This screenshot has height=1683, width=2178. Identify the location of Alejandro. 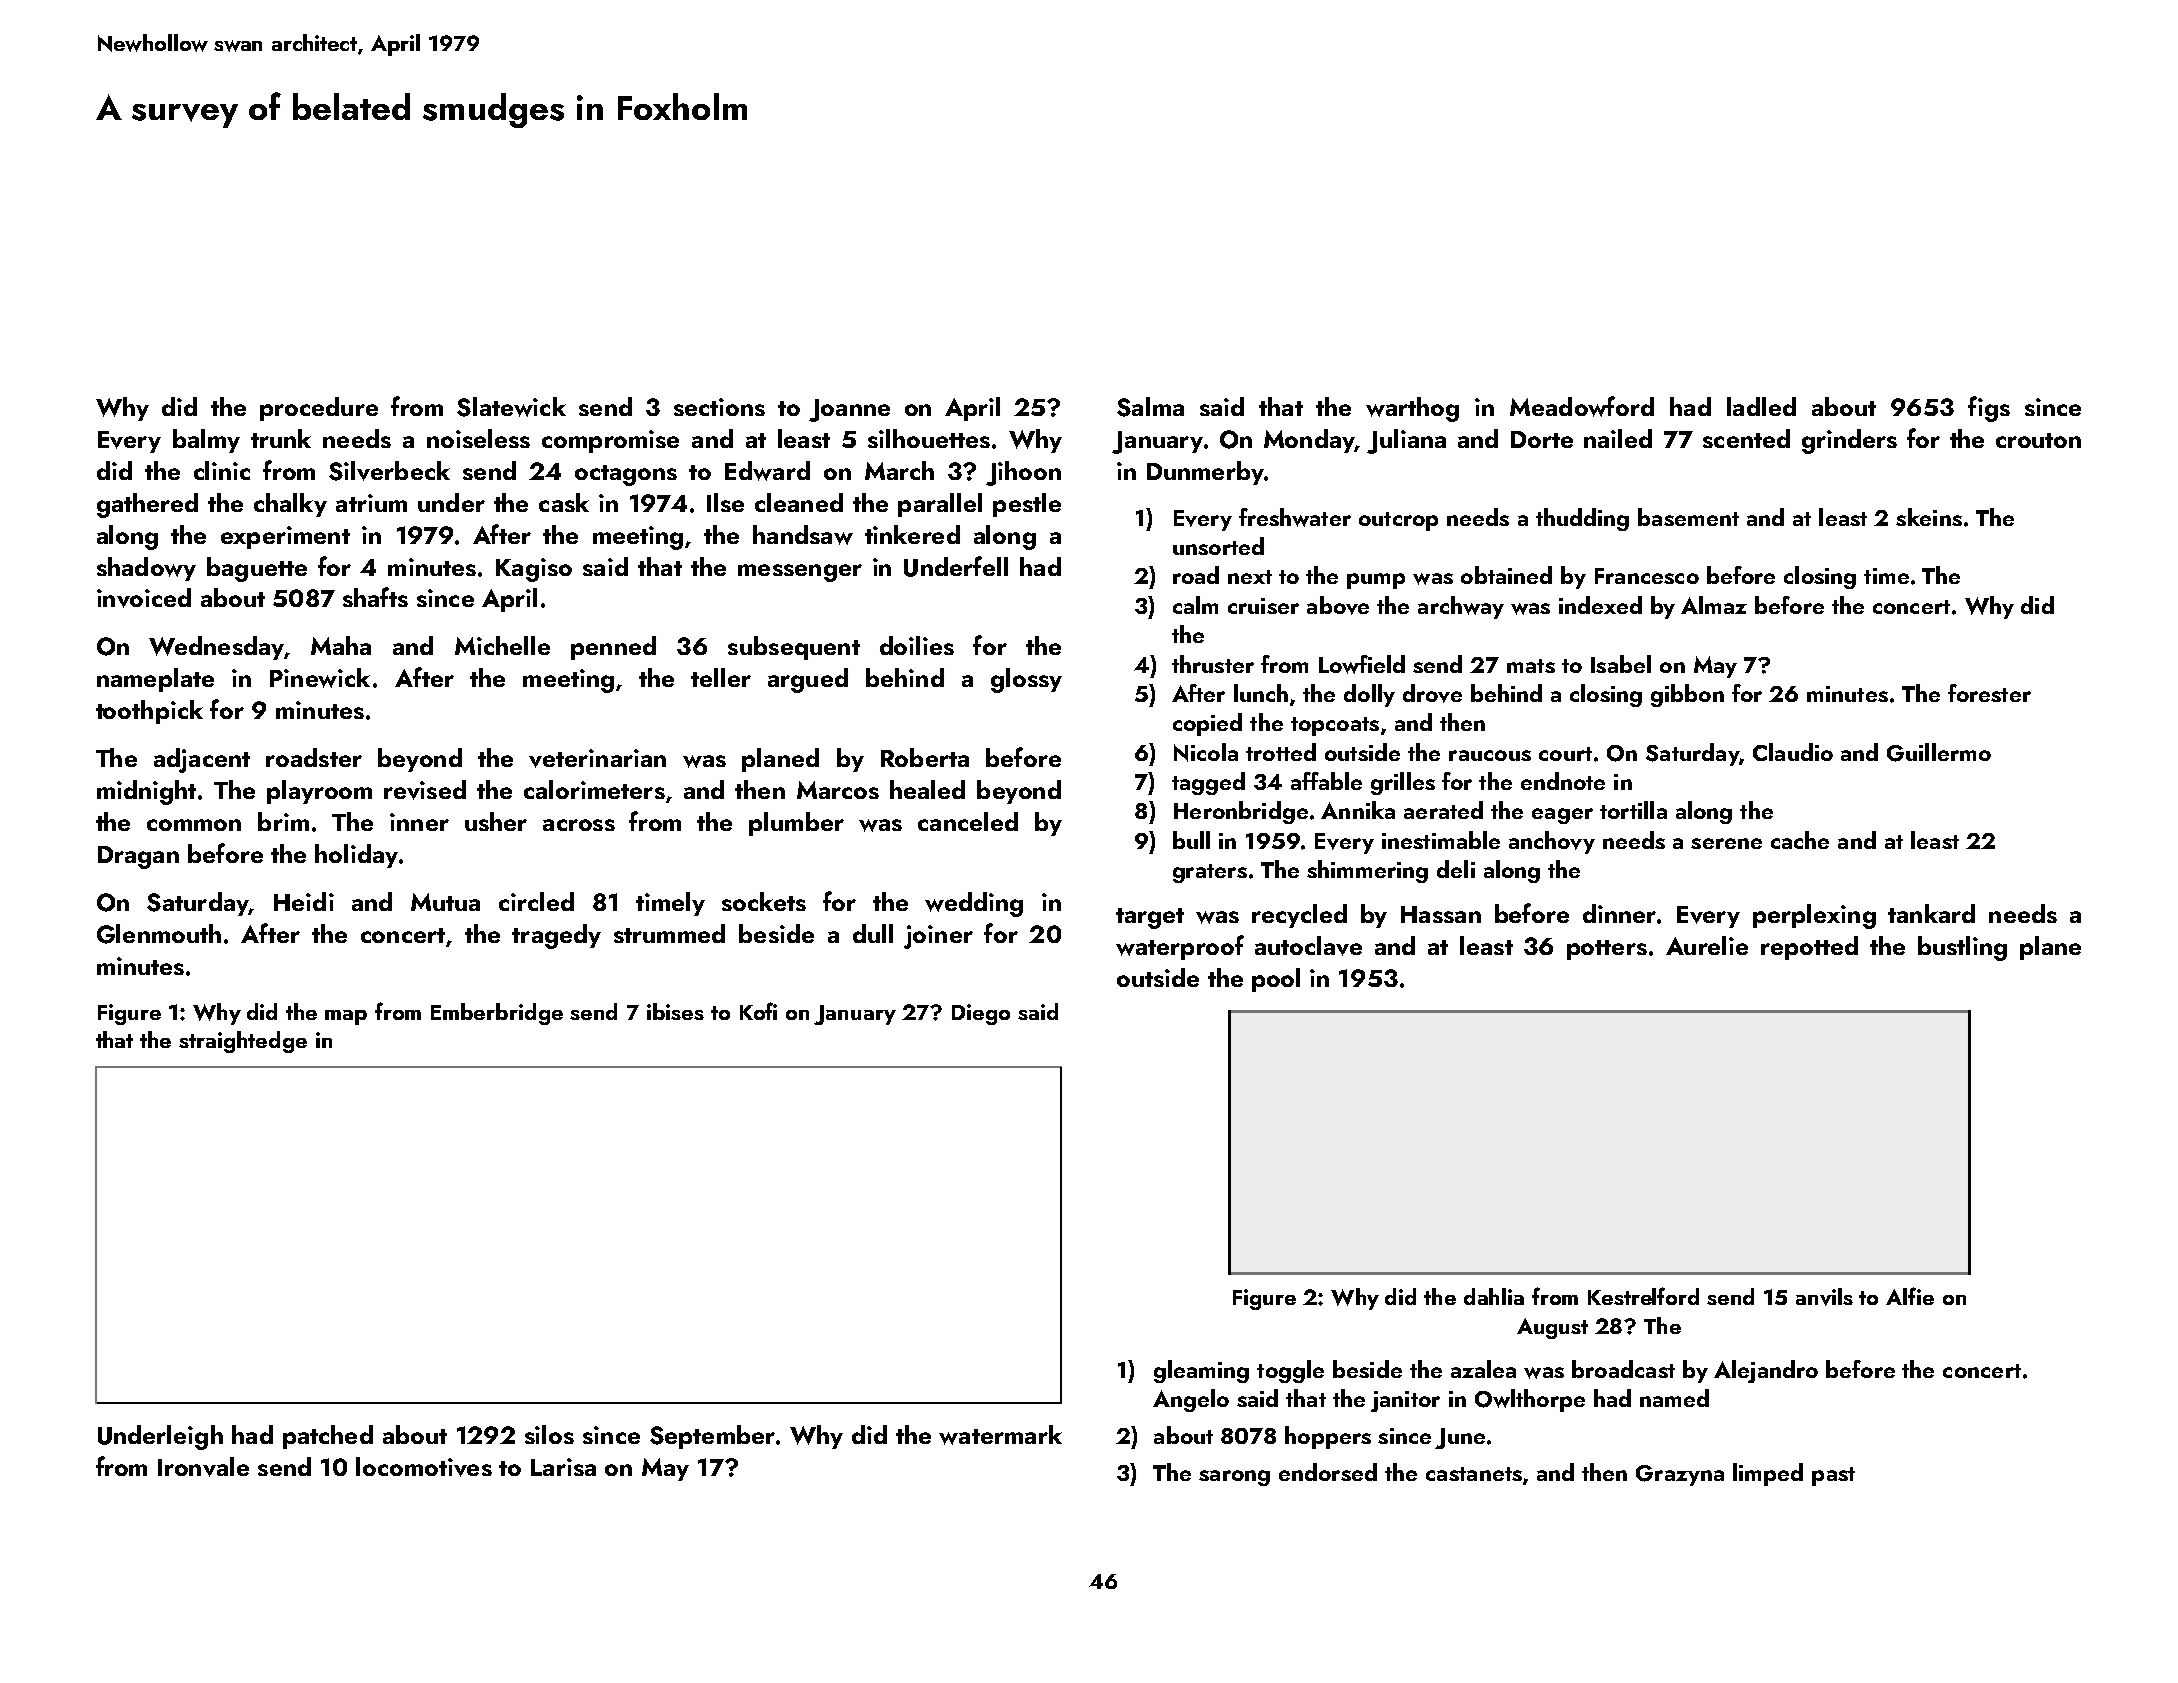
(1766, 1371).
